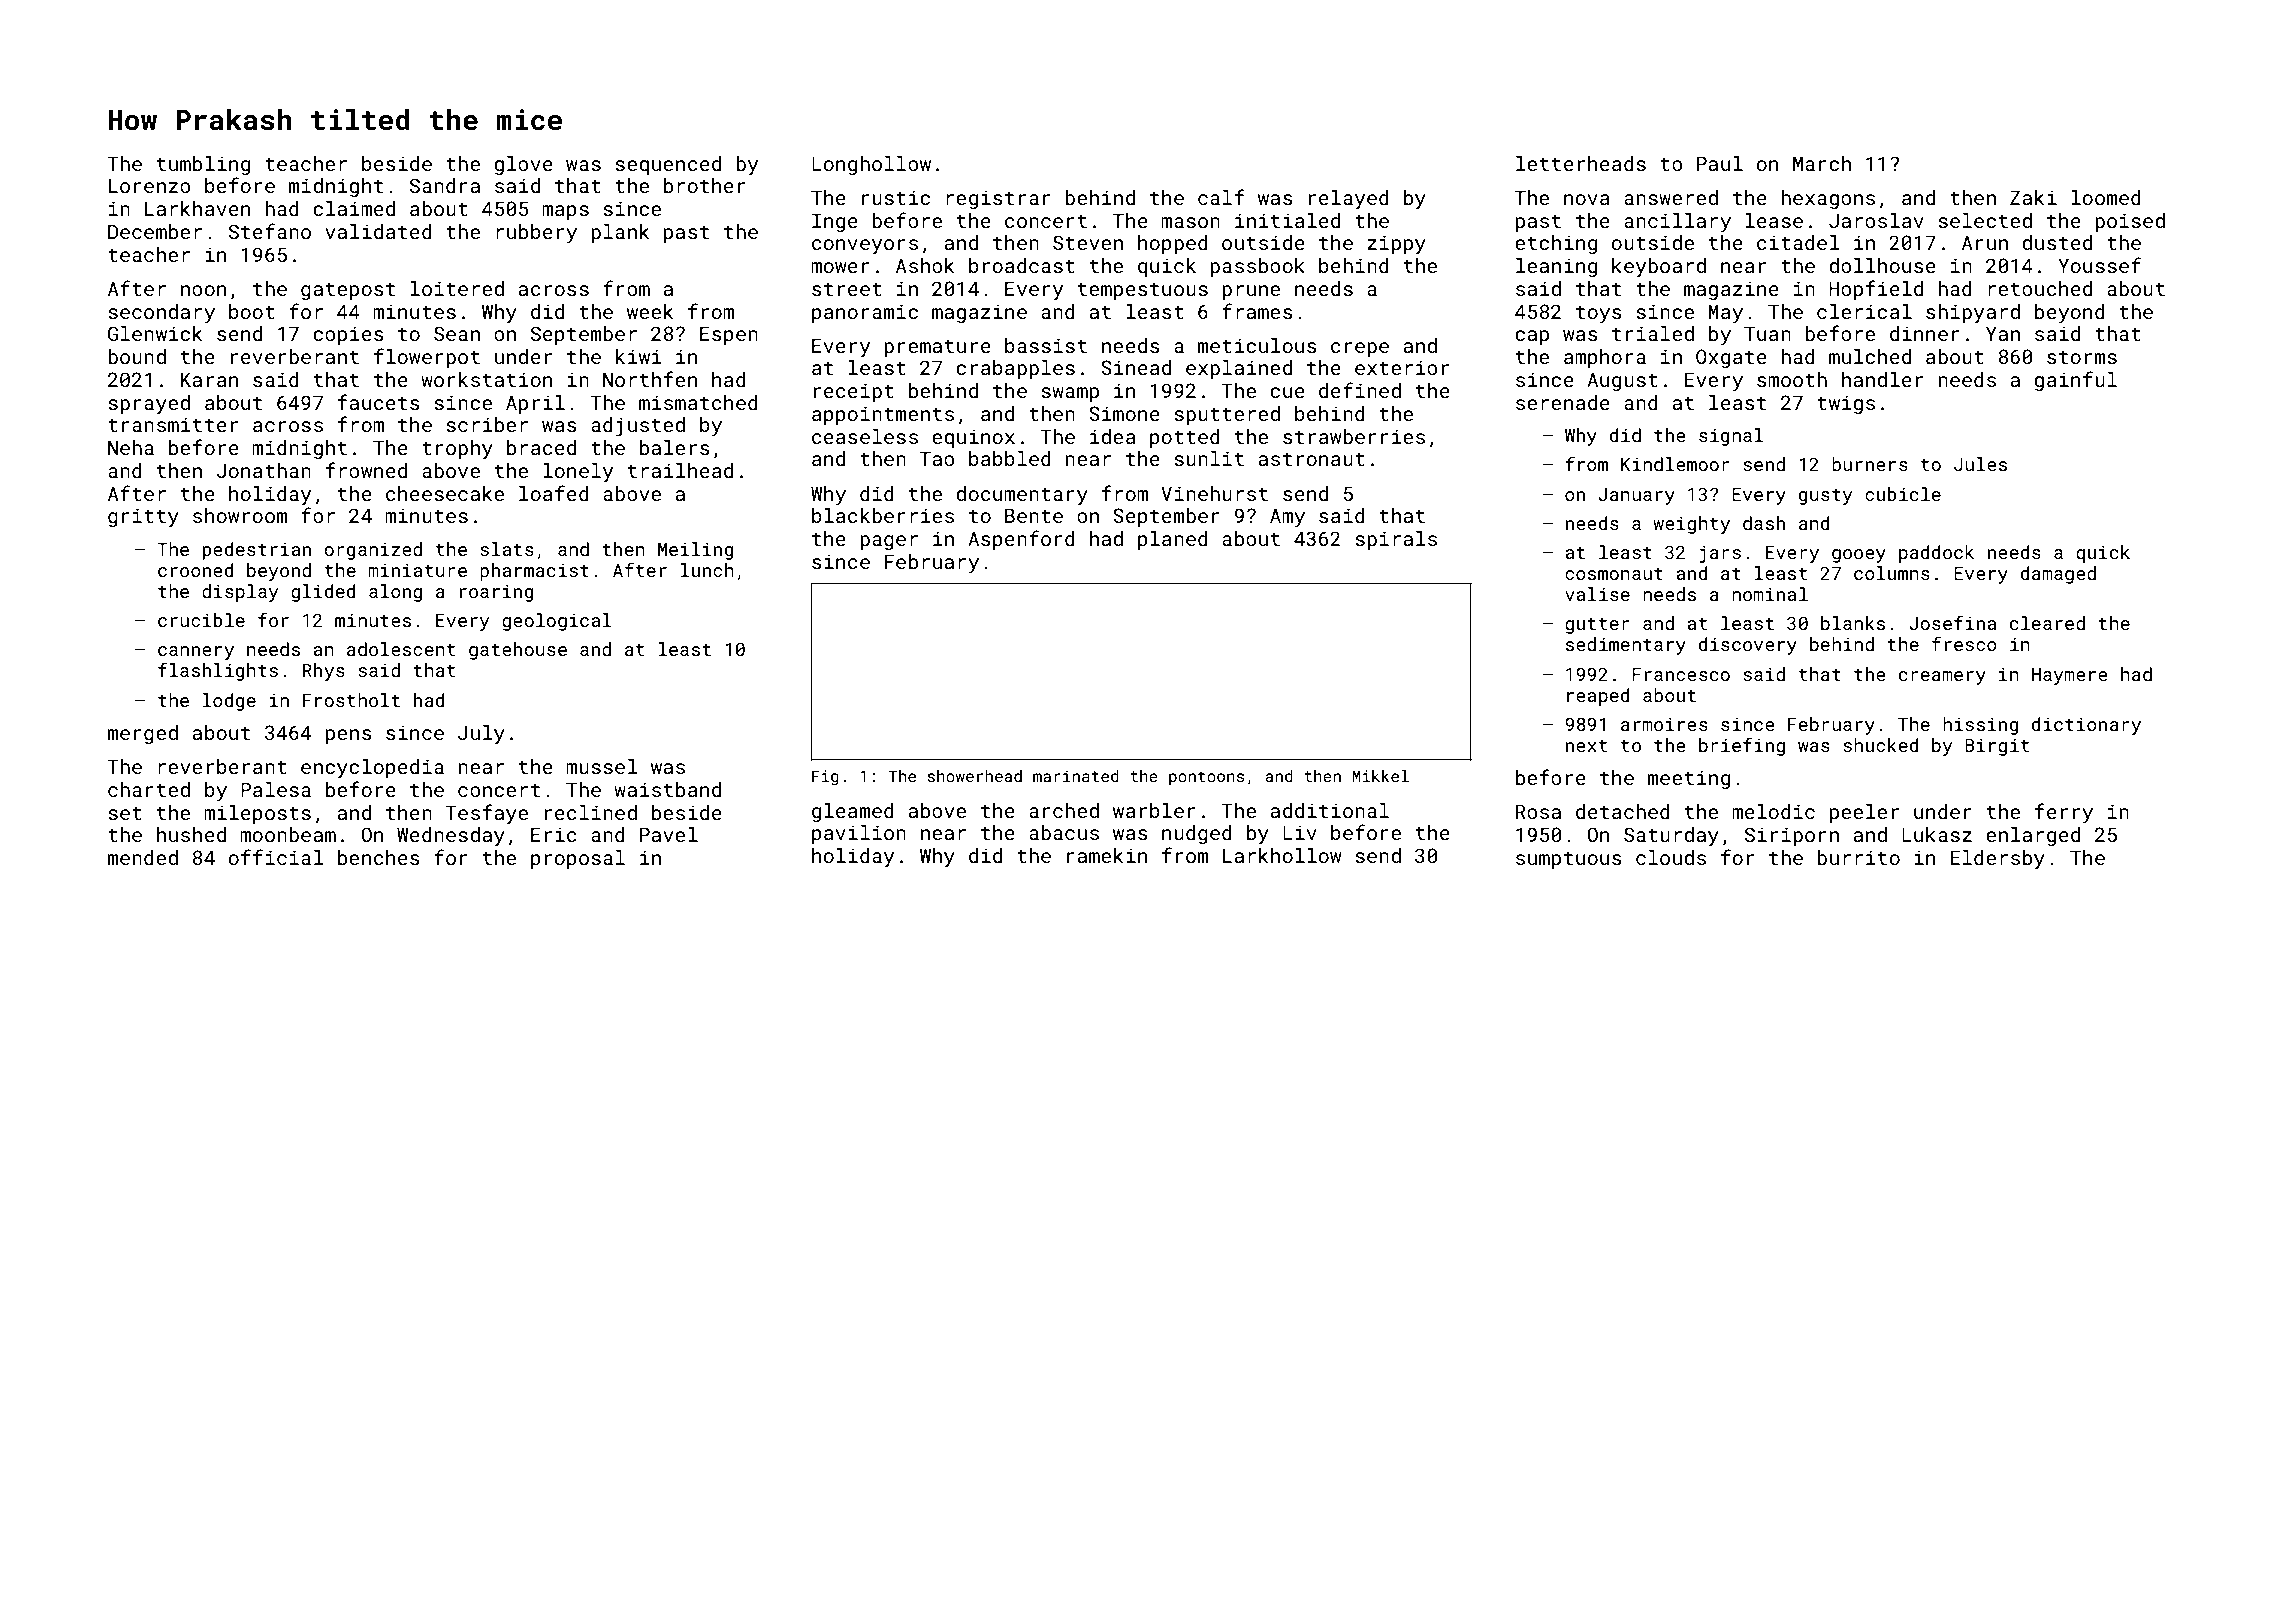  I want to click on pontoons, so click(1206, 778).
